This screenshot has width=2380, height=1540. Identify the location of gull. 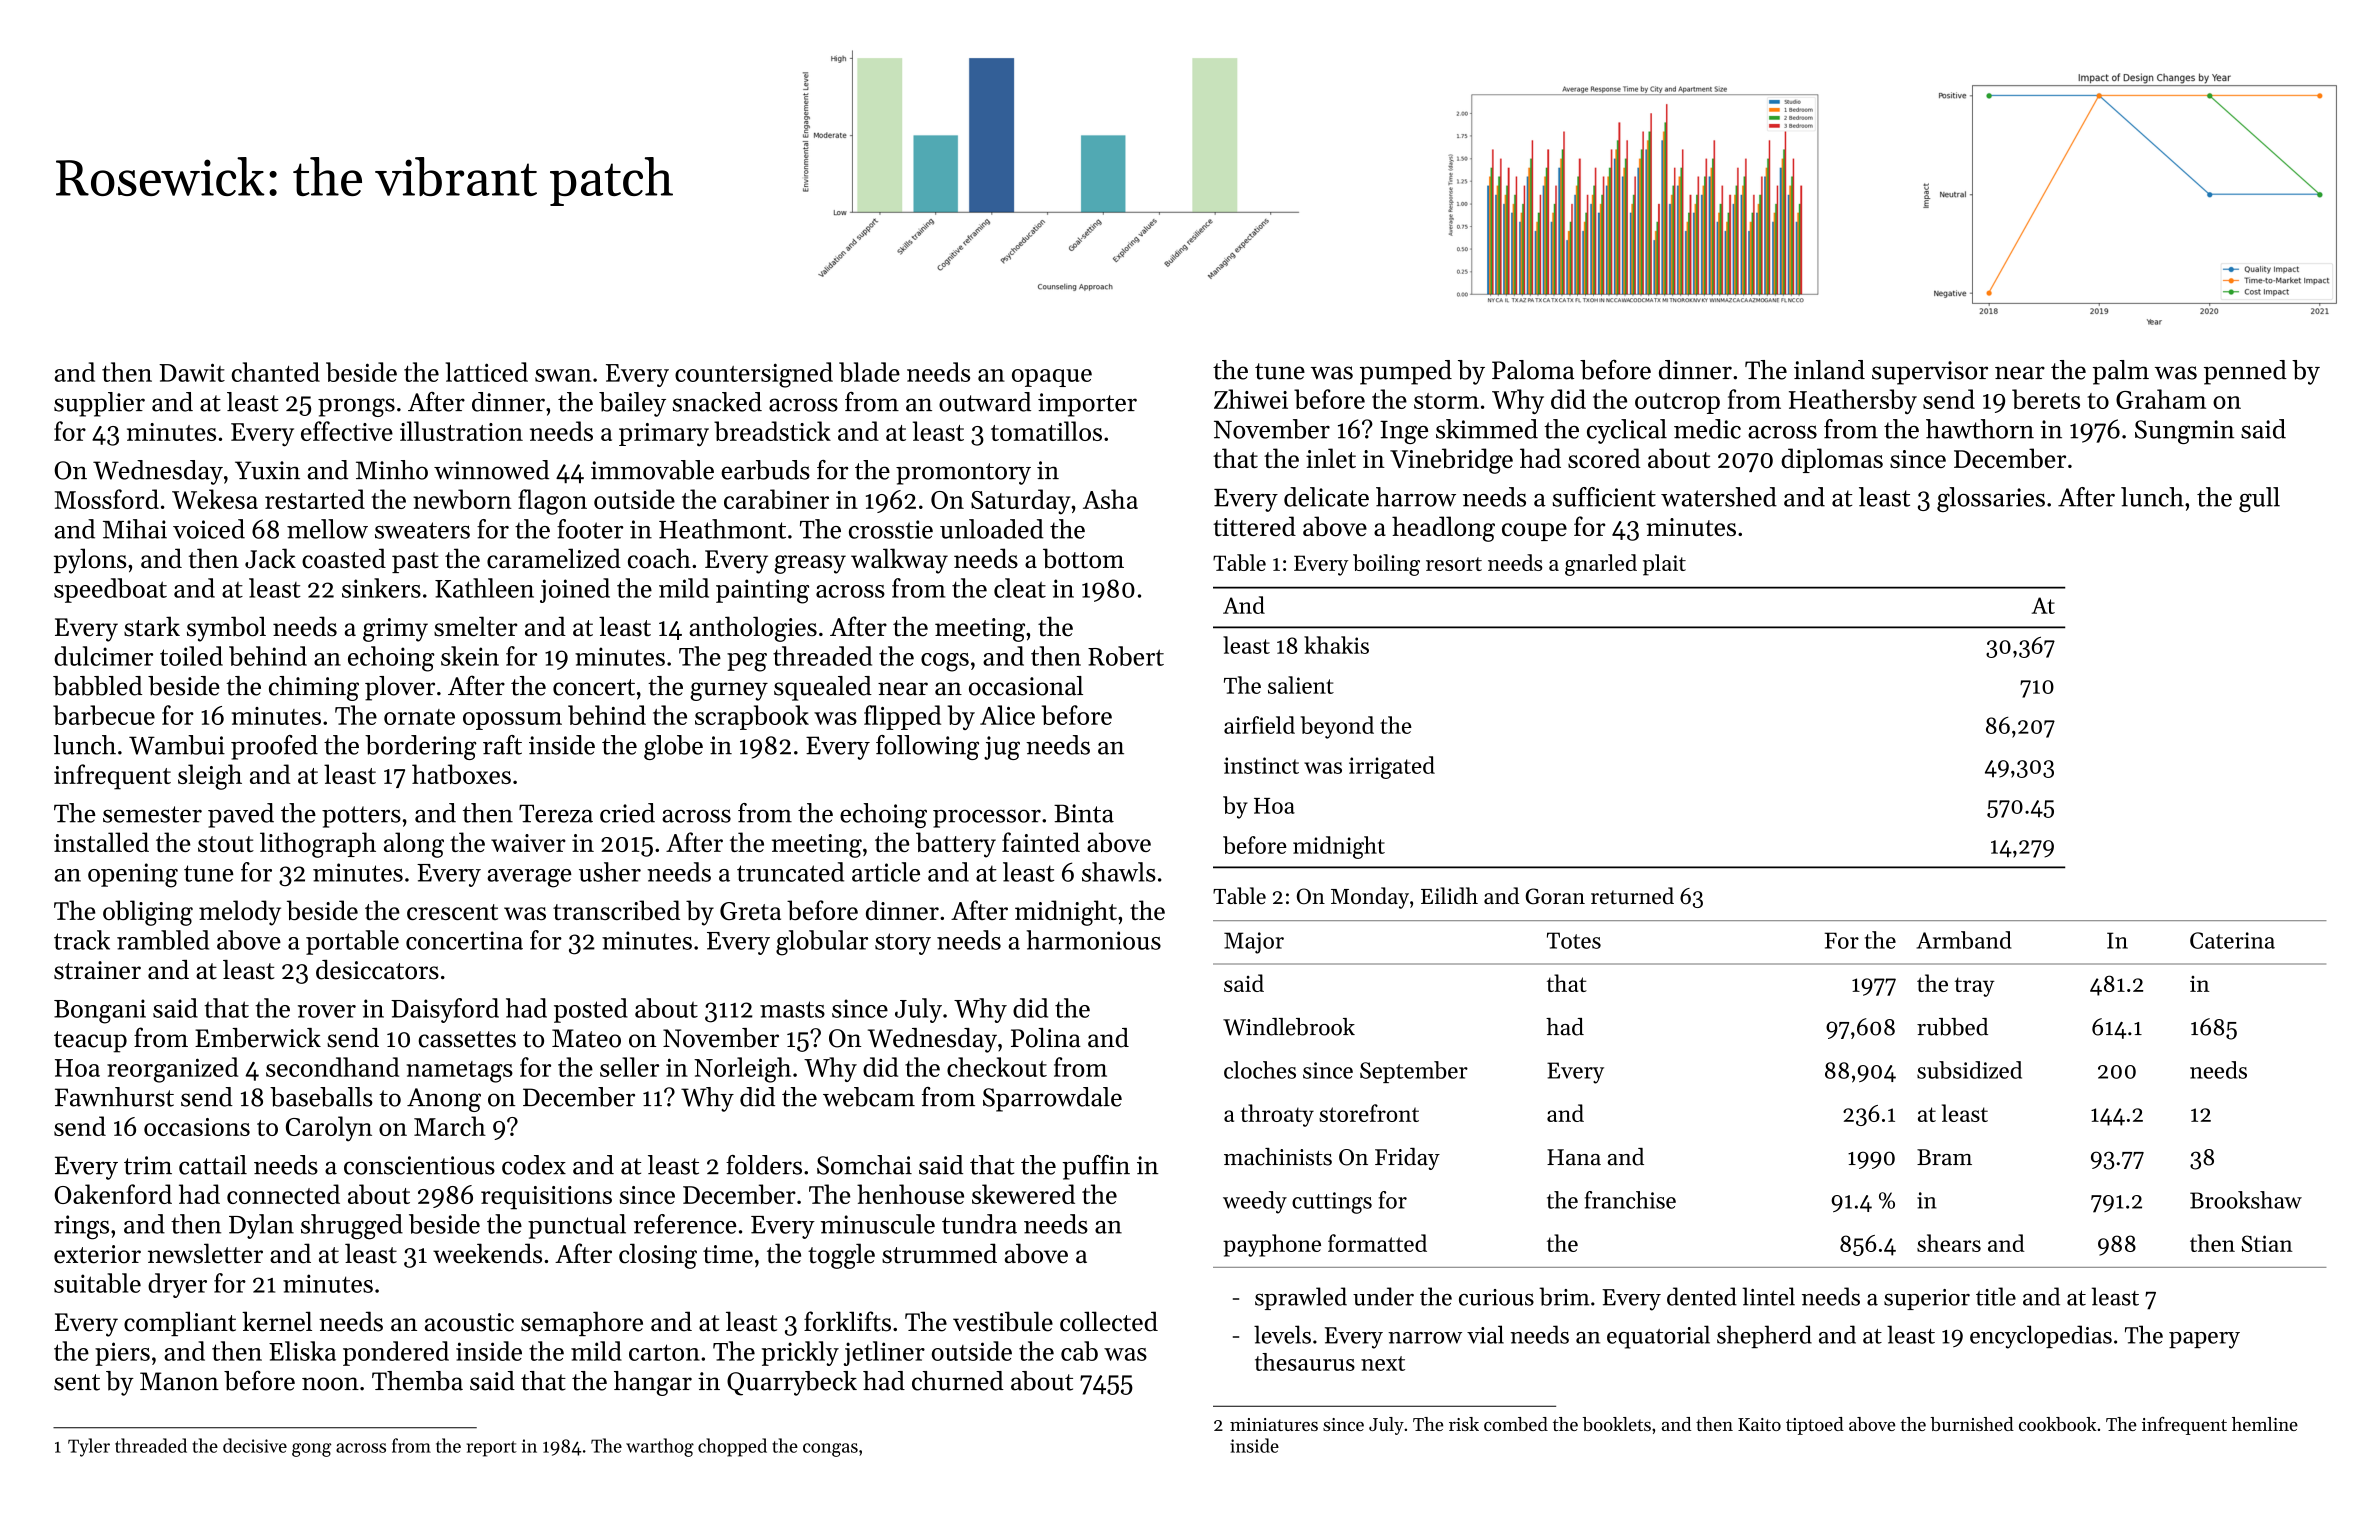
(2259, 499).
